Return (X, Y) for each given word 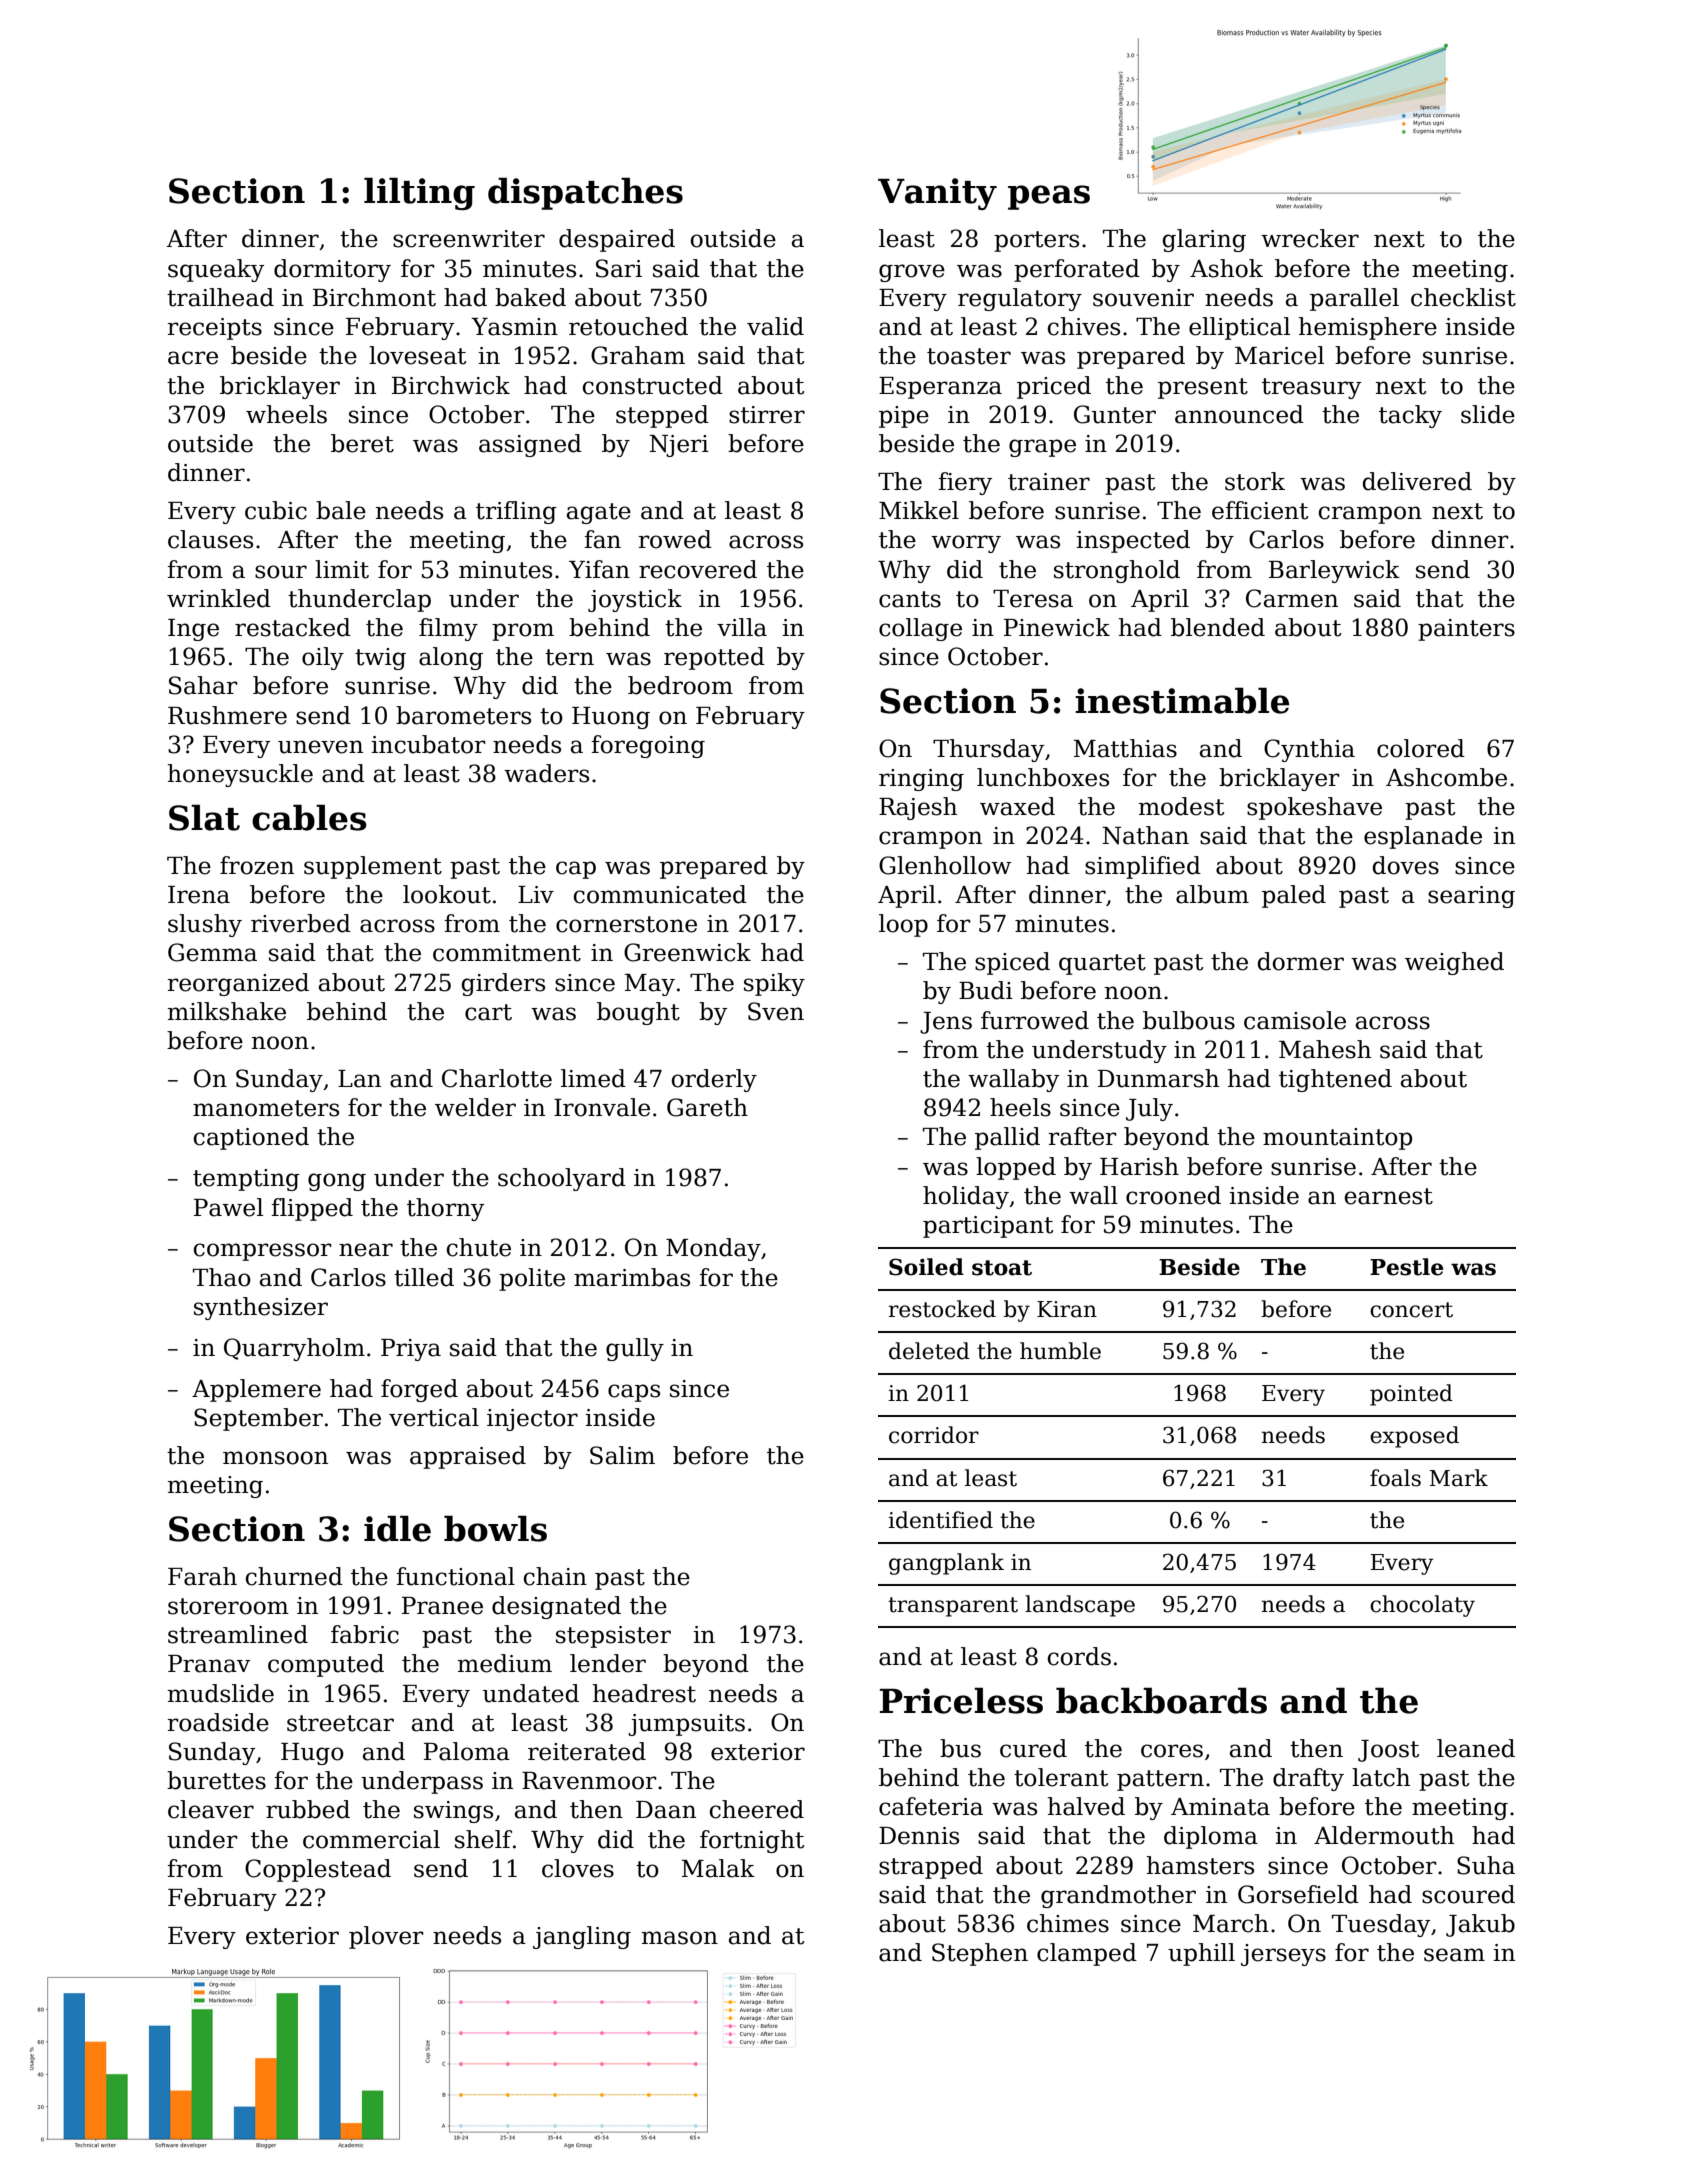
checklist (1463, 297)
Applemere (256, 1390)
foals (1395, 1478)
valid (775, 326)
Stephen (980, 1954)
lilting (419, 193)
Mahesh (1325, 1049)
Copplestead (318, 1870)
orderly (714, 1080)
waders (546, 773)
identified (940, 1520)
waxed (1017, 806)
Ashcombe (1446, 777)
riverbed (301, 923)
